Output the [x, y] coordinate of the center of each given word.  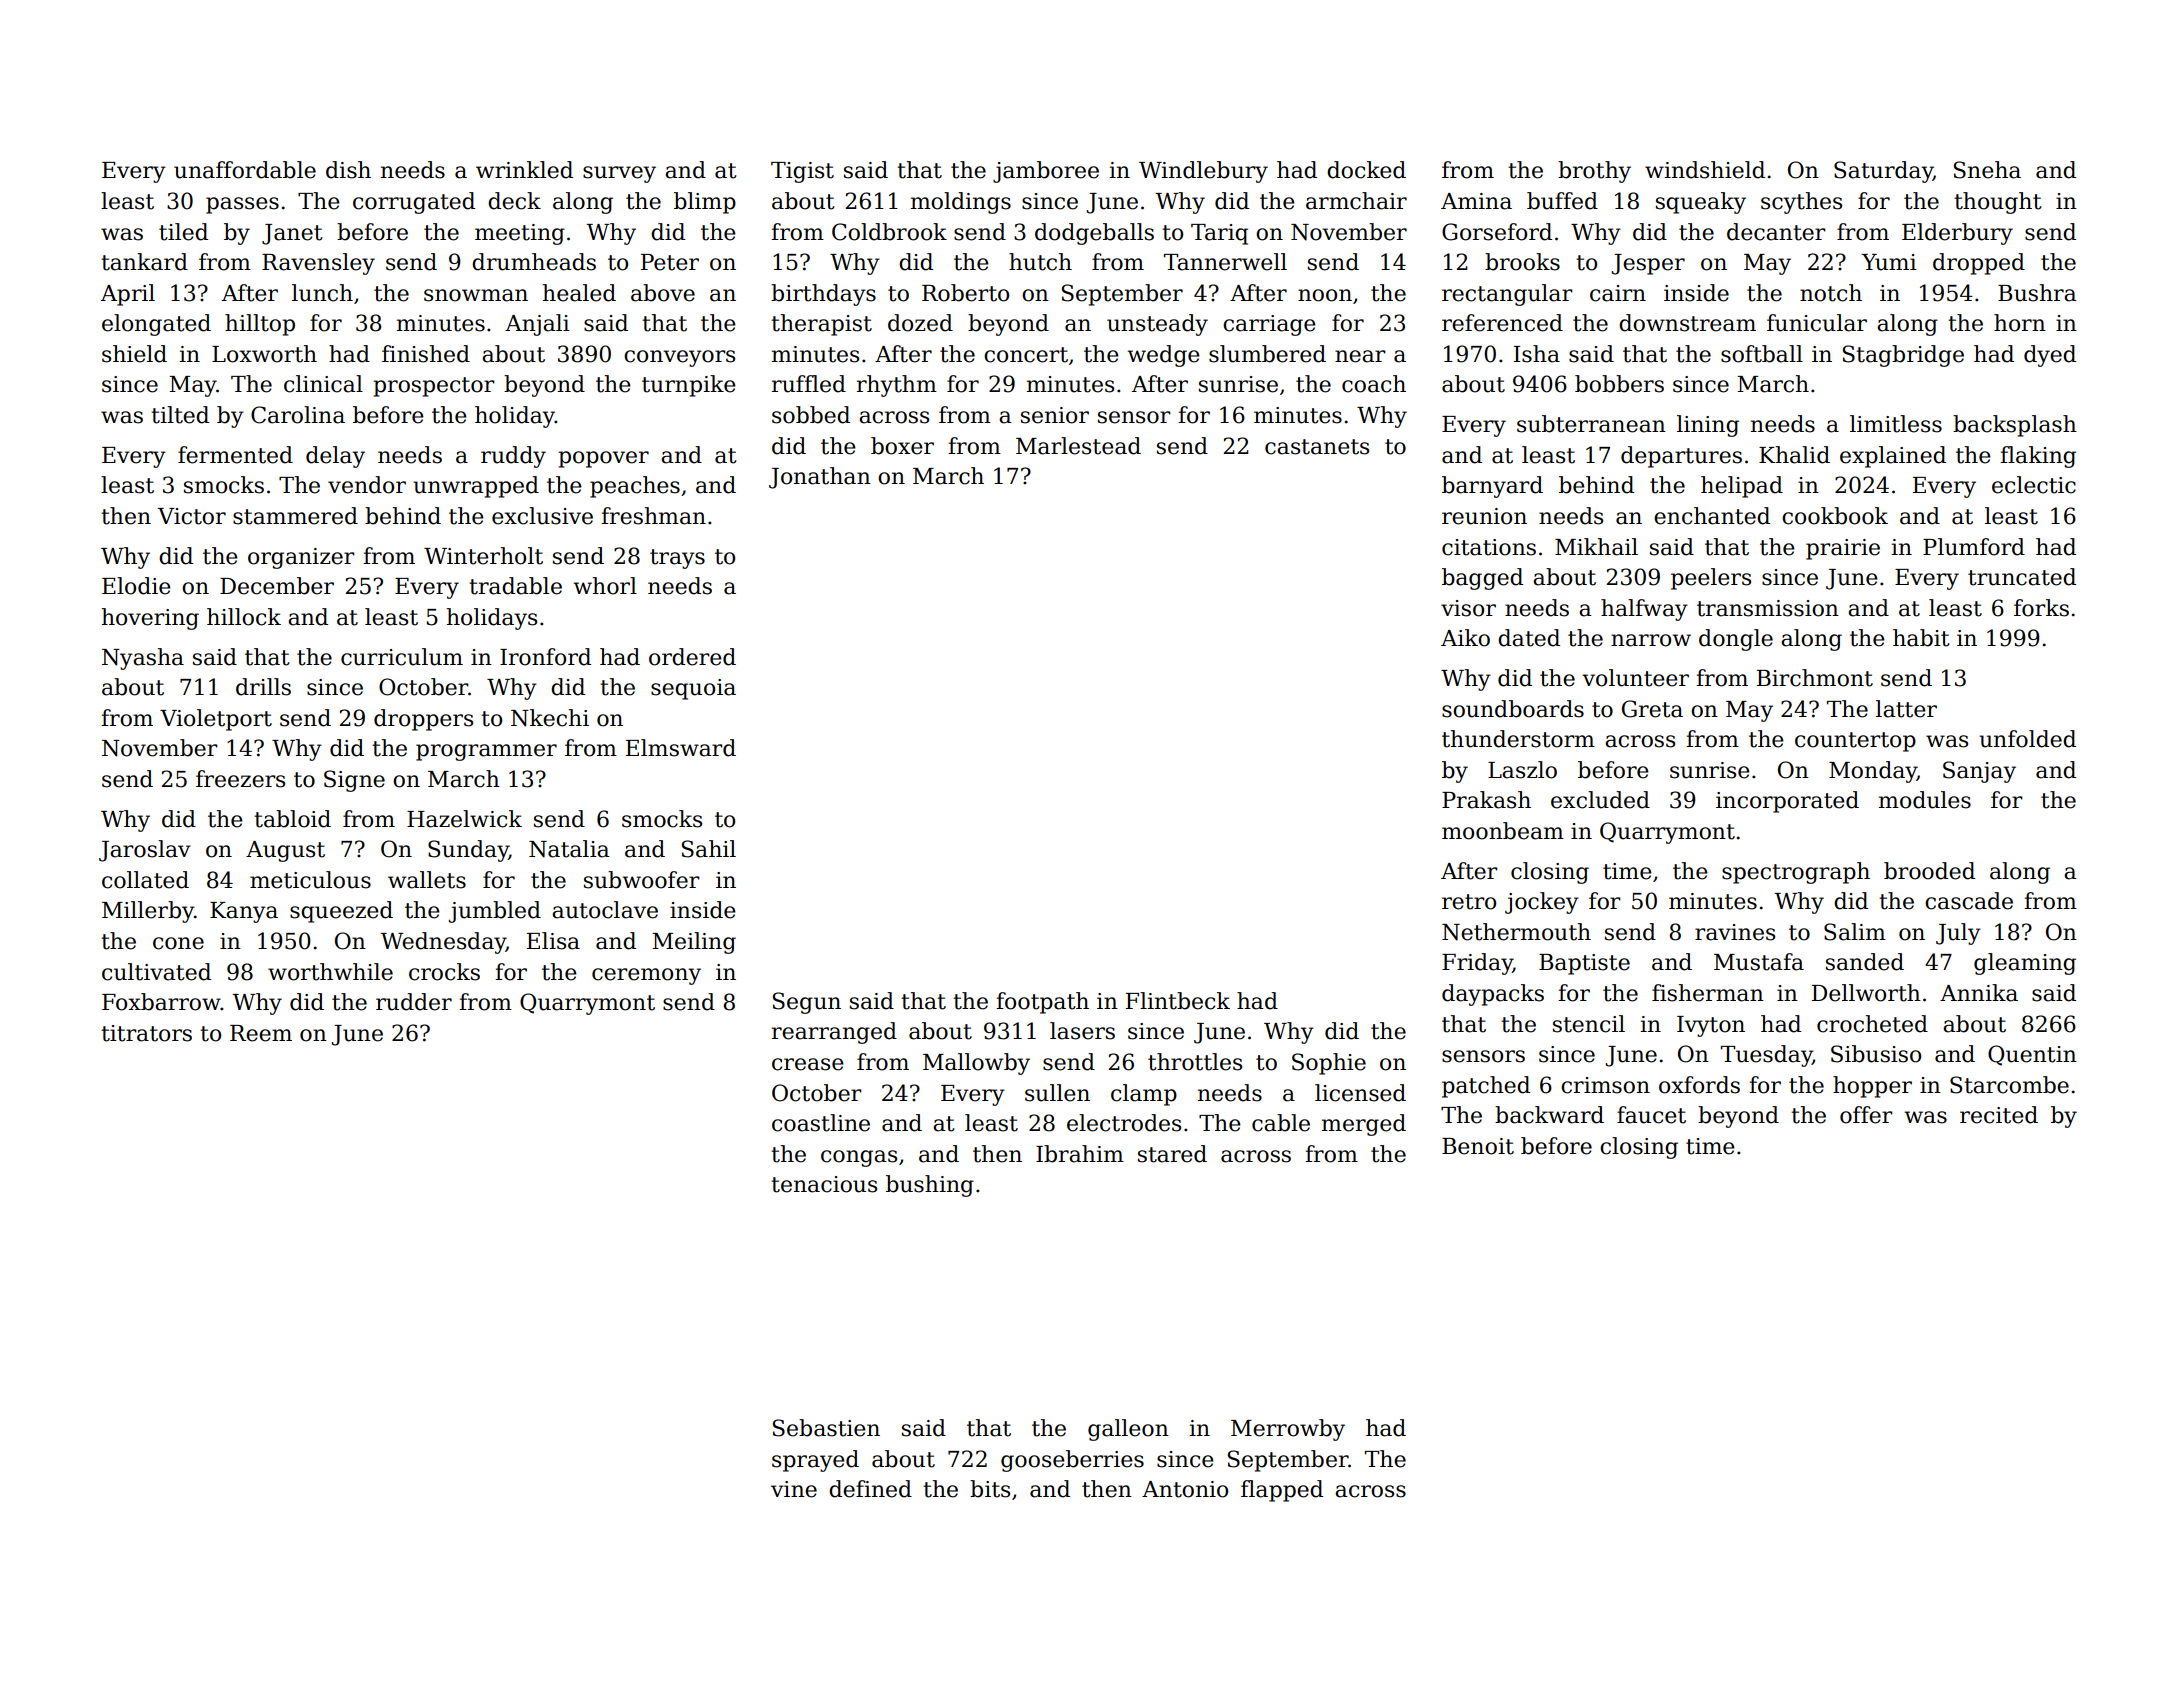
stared [1172, 1154]
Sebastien [826, 1428]
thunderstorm [1518, 739]
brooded [1929, 871]
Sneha [1987, 170]
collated [145, 880]
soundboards [1513, 709]
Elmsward [681, 748]
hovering [150, 619]
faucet [1651, 1115]
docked [1366, 170]
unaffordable [245, 170]
